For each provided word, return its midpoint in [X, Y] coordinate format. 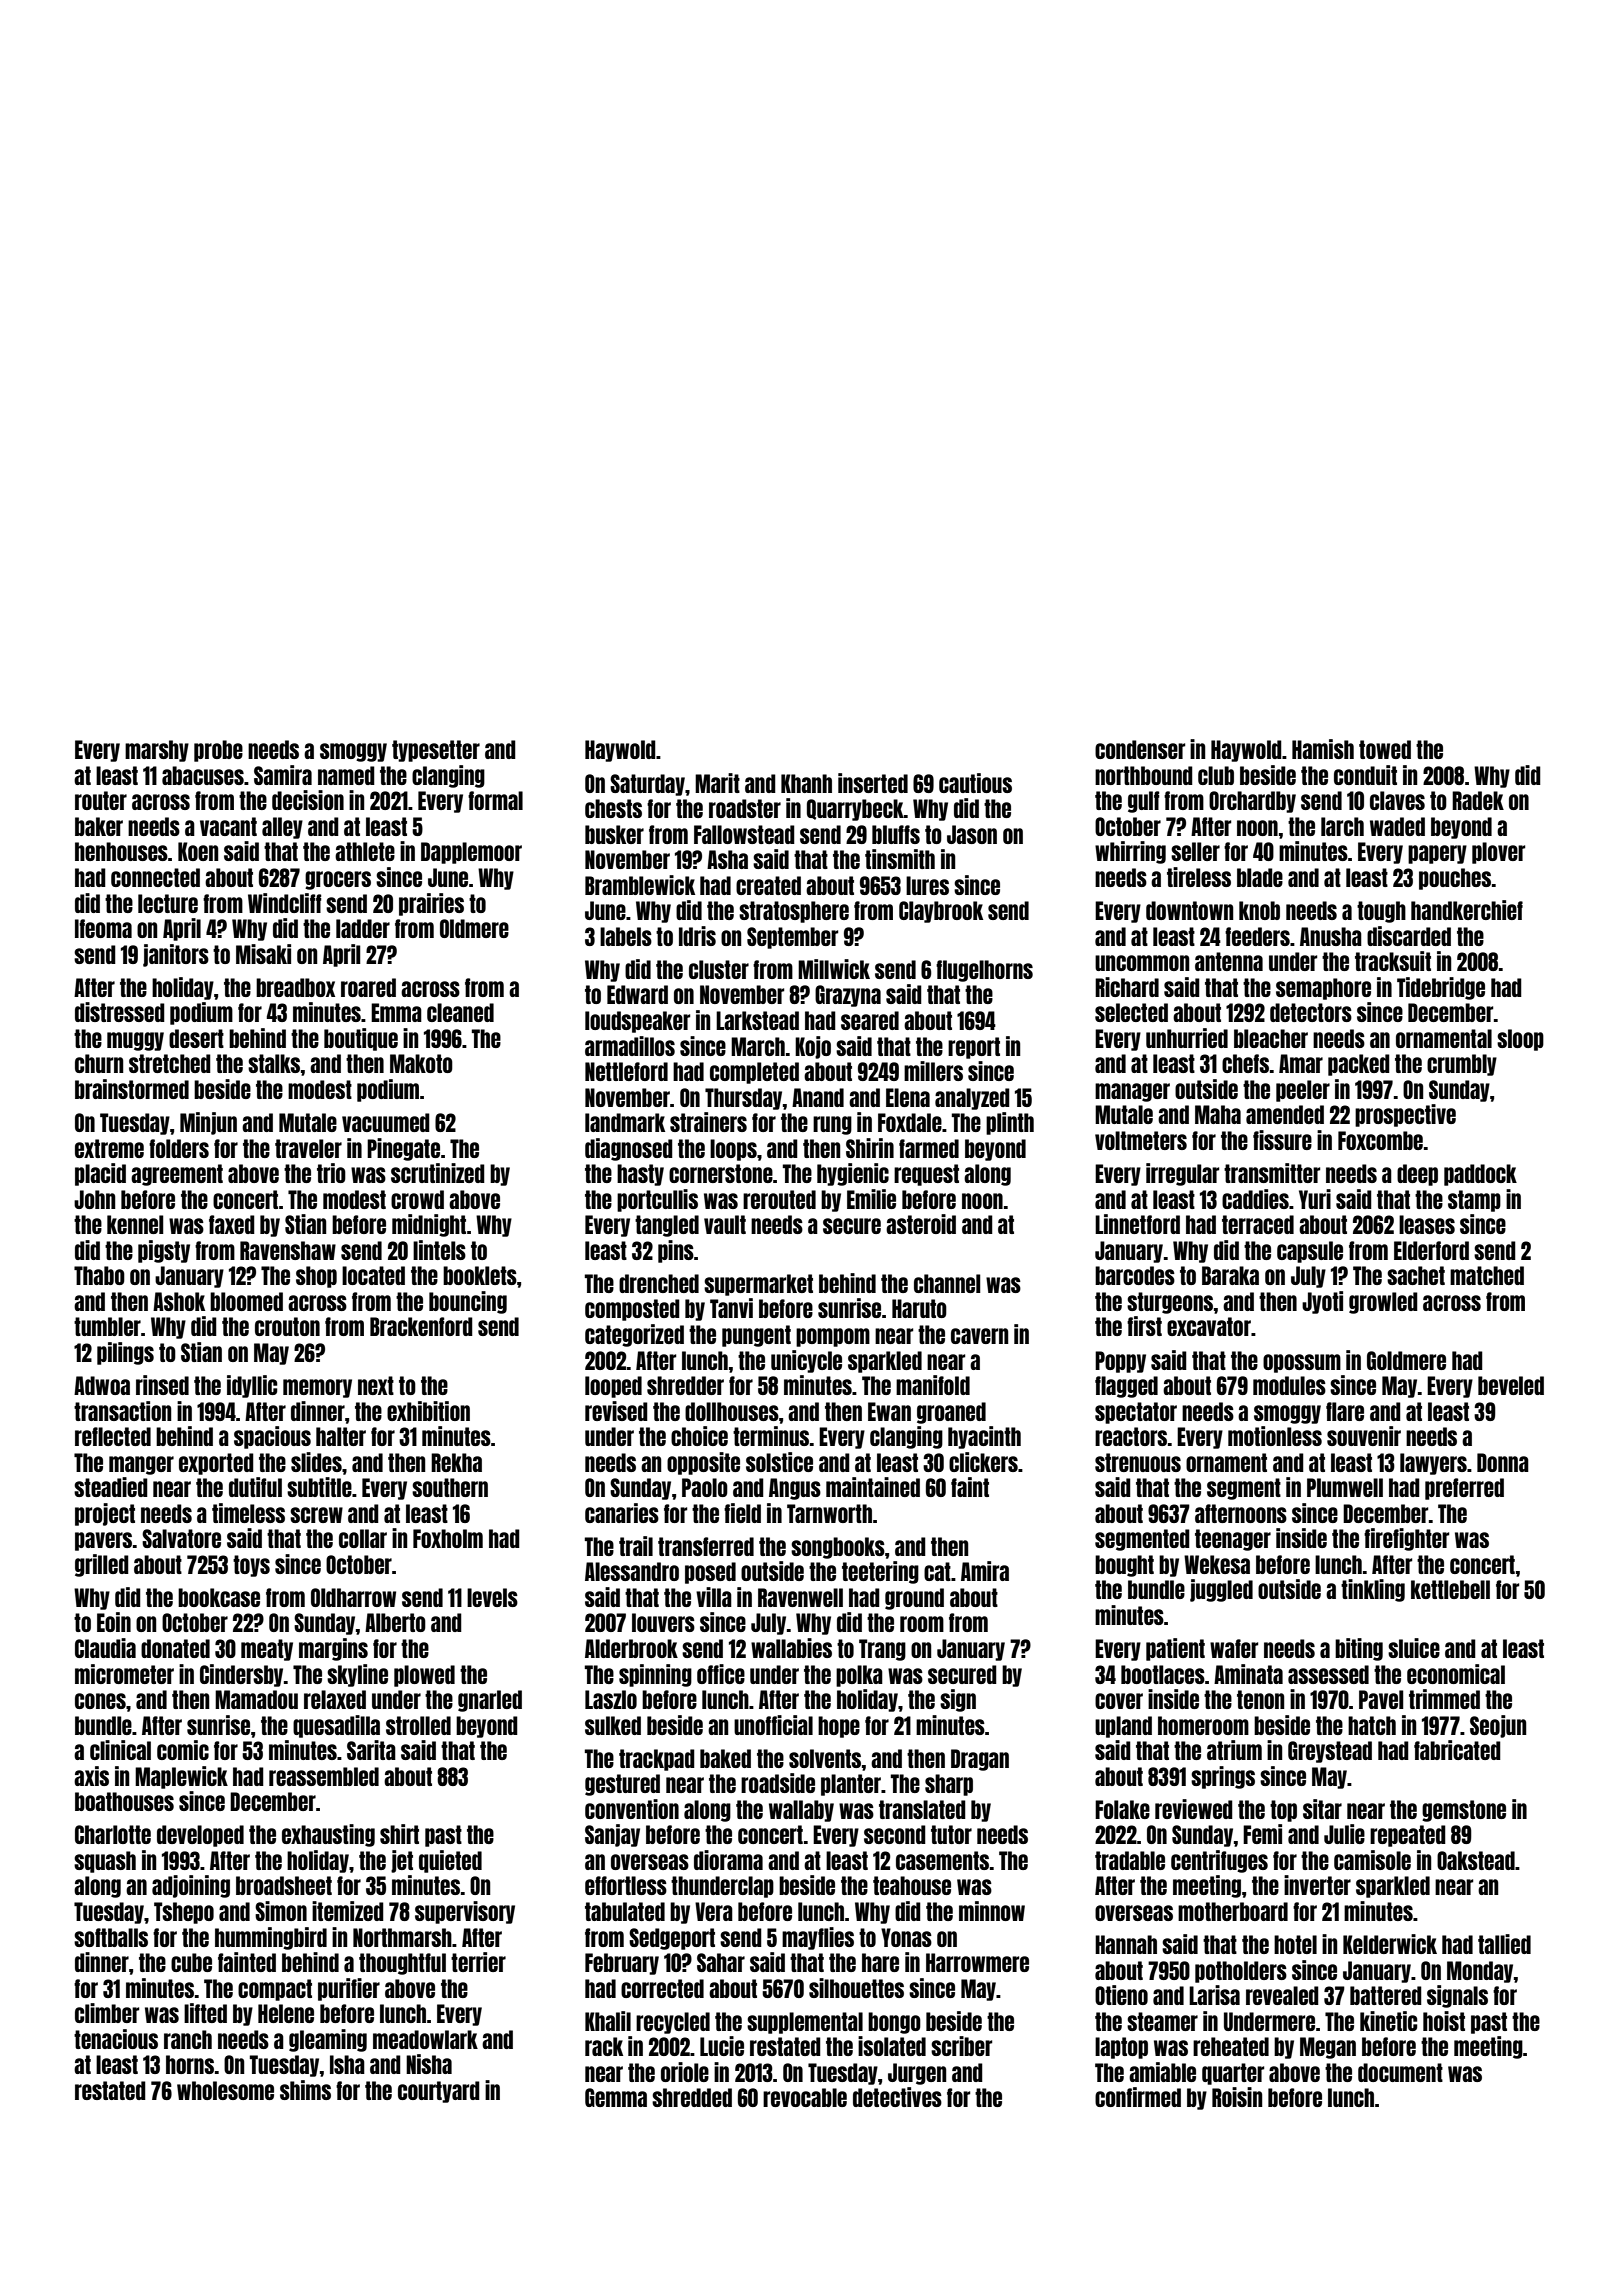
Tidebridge [1441, 988]
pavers [103, 1541]
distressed [120, 1012]
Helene [286, 2013]
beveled [1511, 1385]
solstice [779, 1462]
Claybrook [941, 912]
